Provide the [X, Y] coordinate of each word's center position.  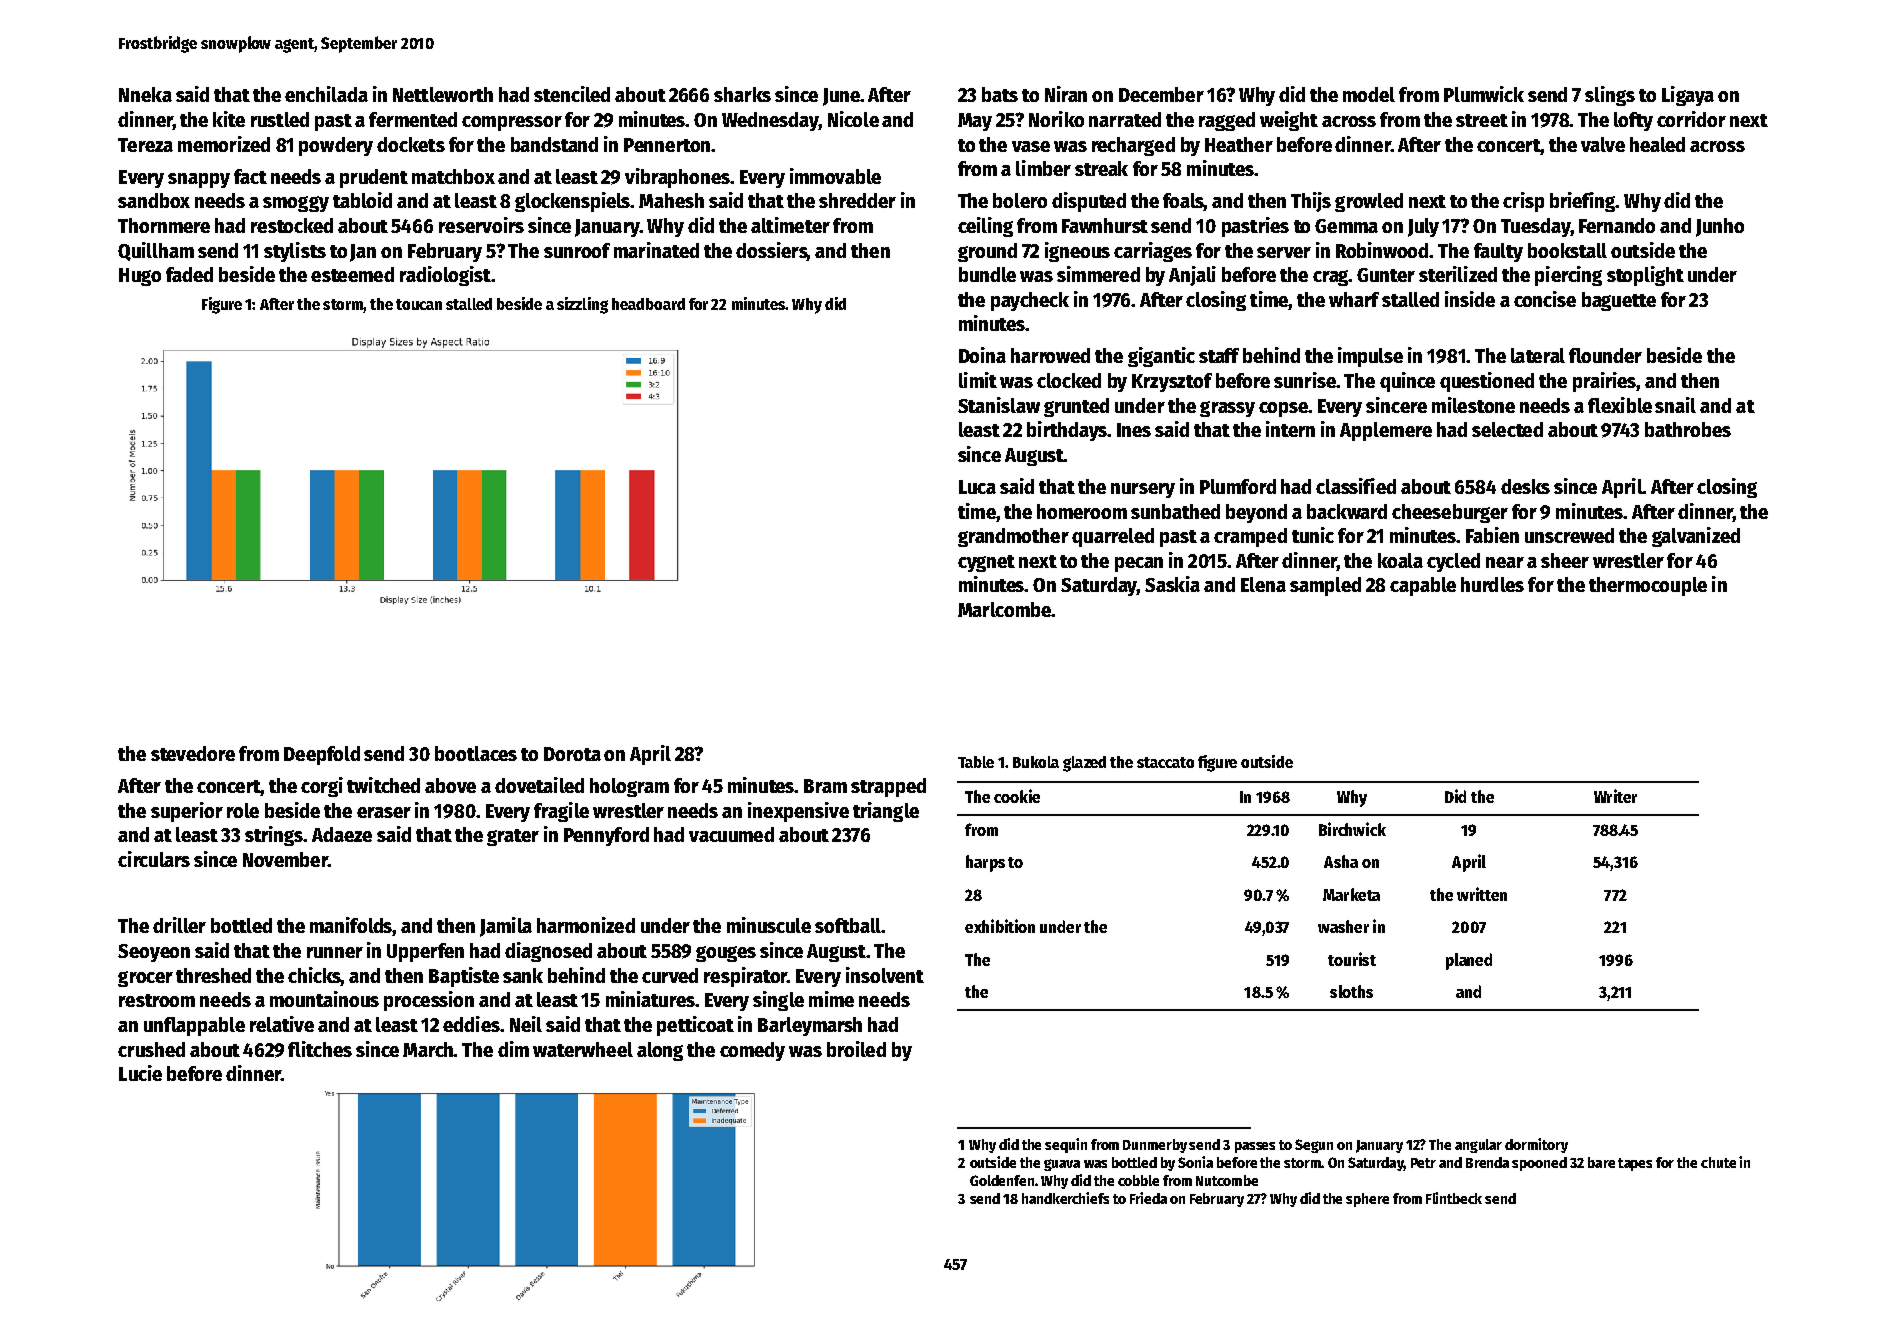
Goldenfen [1002, 1180]
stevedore [193, 753]
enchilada [326, 94]
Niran [1066, 94]
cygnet [986, 563]
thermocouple [1648, 586]
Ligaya [1688, 96]
